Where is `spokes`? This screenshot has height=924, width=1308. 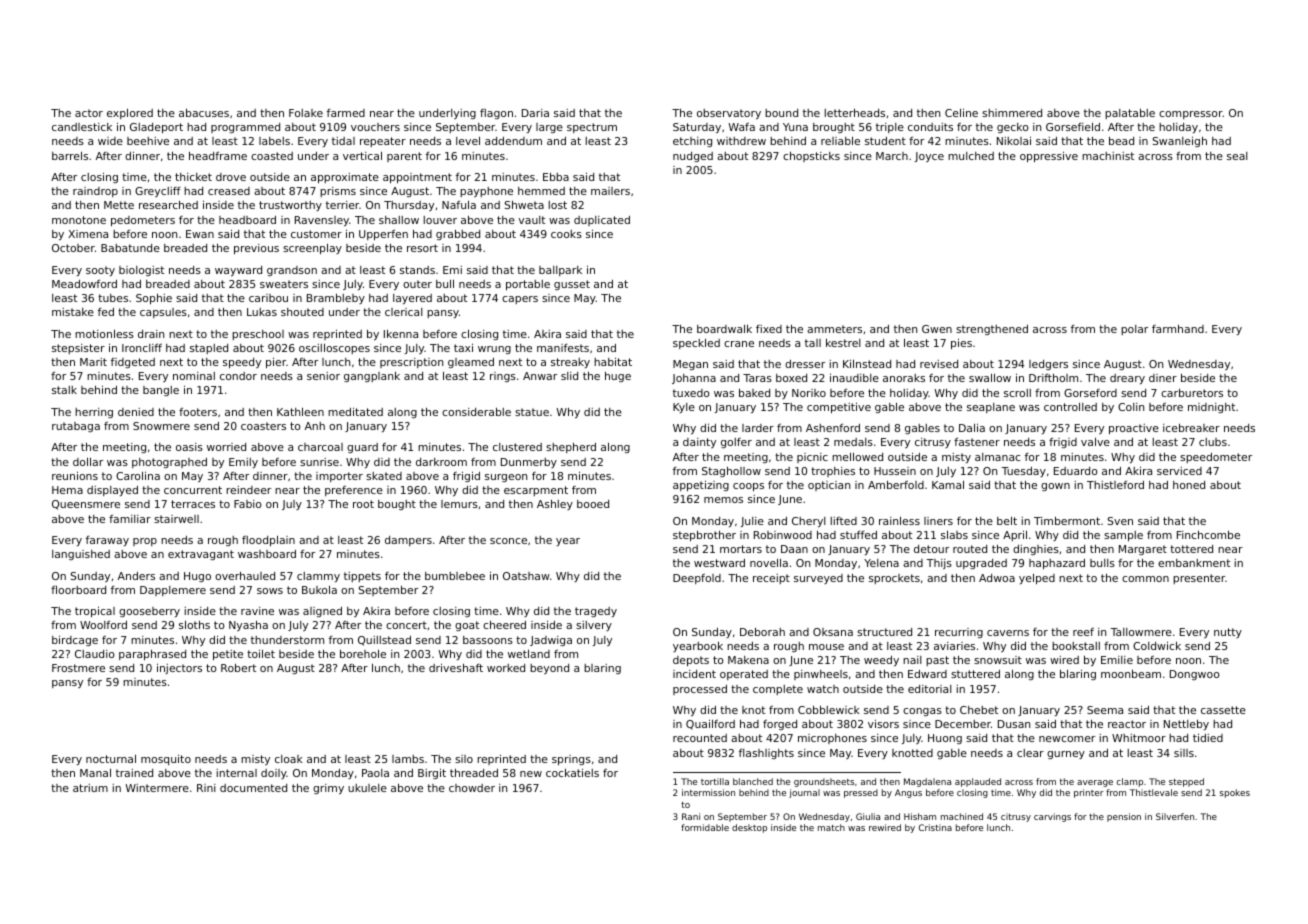
spokes is located at coordinates (1235, 793).
